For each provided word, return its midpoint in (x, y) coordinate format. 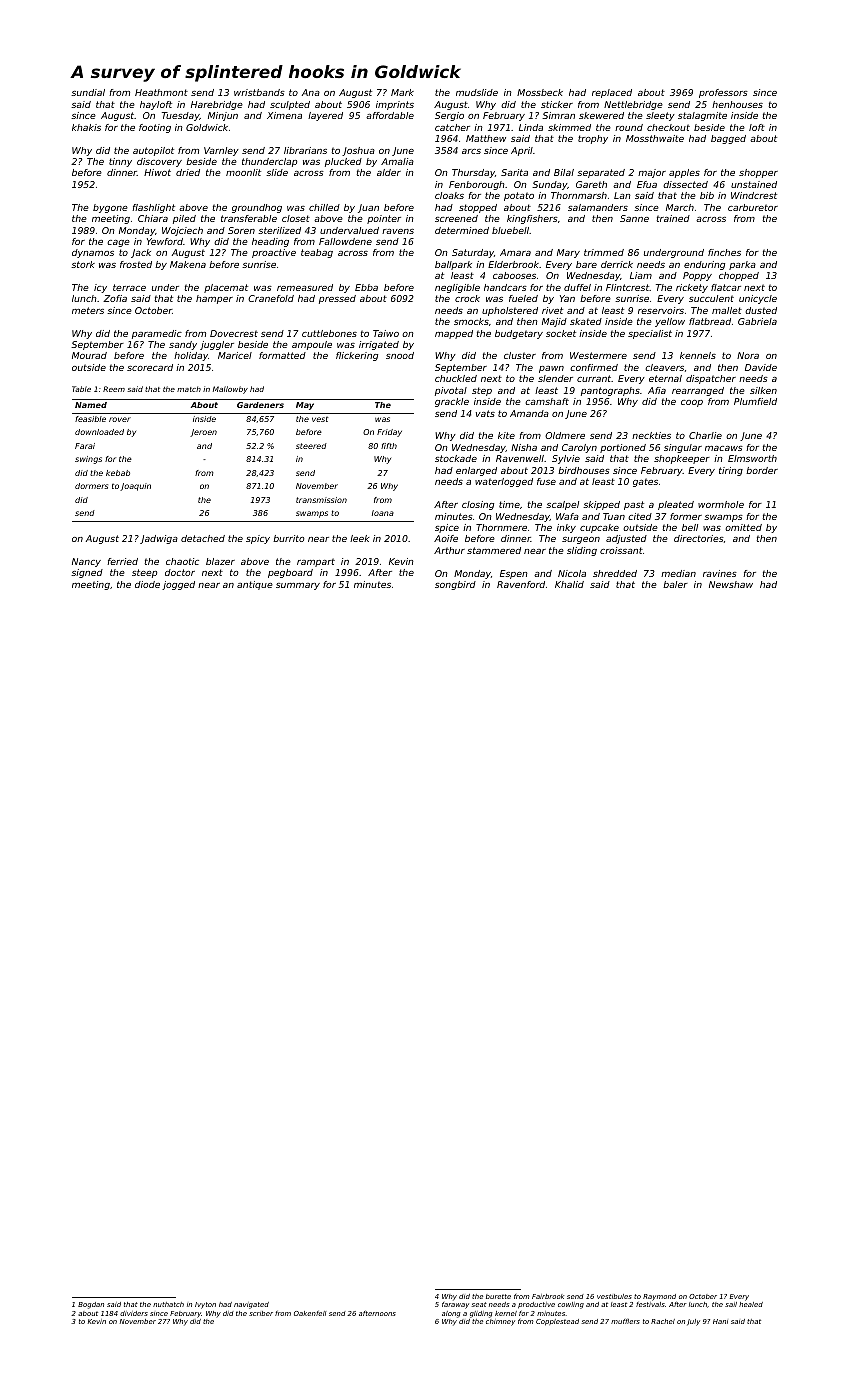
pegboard (290, 573)
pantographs (610, 391)
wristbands (259, 92)
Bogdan (91, 1305)
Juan (368, 208)
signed (87, 573)
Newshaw (731, 584)
